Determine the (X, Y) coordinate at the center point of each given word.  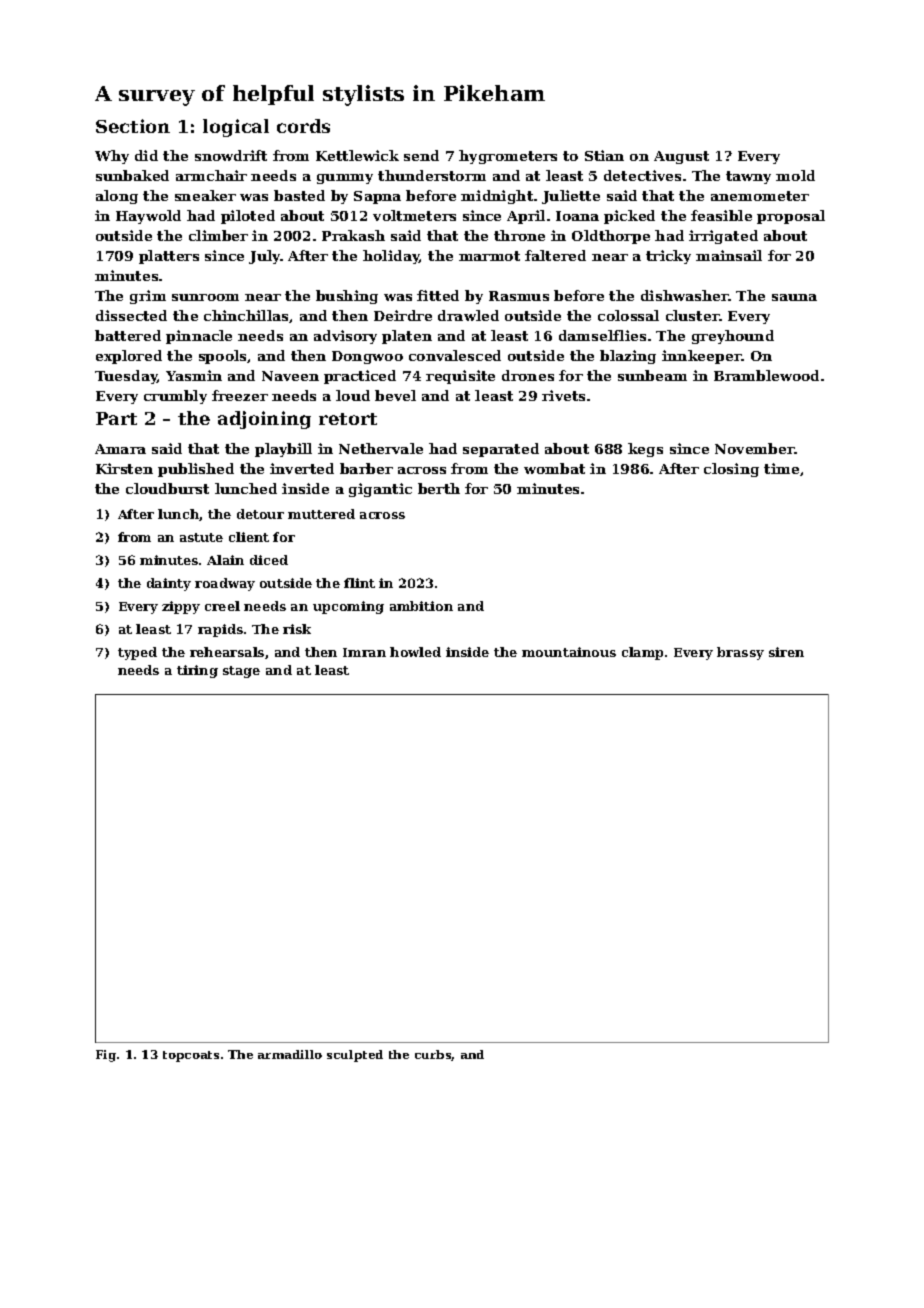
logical (236, 128)
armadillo (290, 1054)
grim (148, 297)
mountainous (569, 652)
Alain (225, 560)
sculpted (355, 1056)
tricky (668, 257)
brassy (740, 653)
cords (303, 126)
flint (359, 583)
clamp (642, 653)
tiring (197, 671)
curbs (433, 1055)
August (681, 157)
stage (241, 672)
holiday (391, 257)
